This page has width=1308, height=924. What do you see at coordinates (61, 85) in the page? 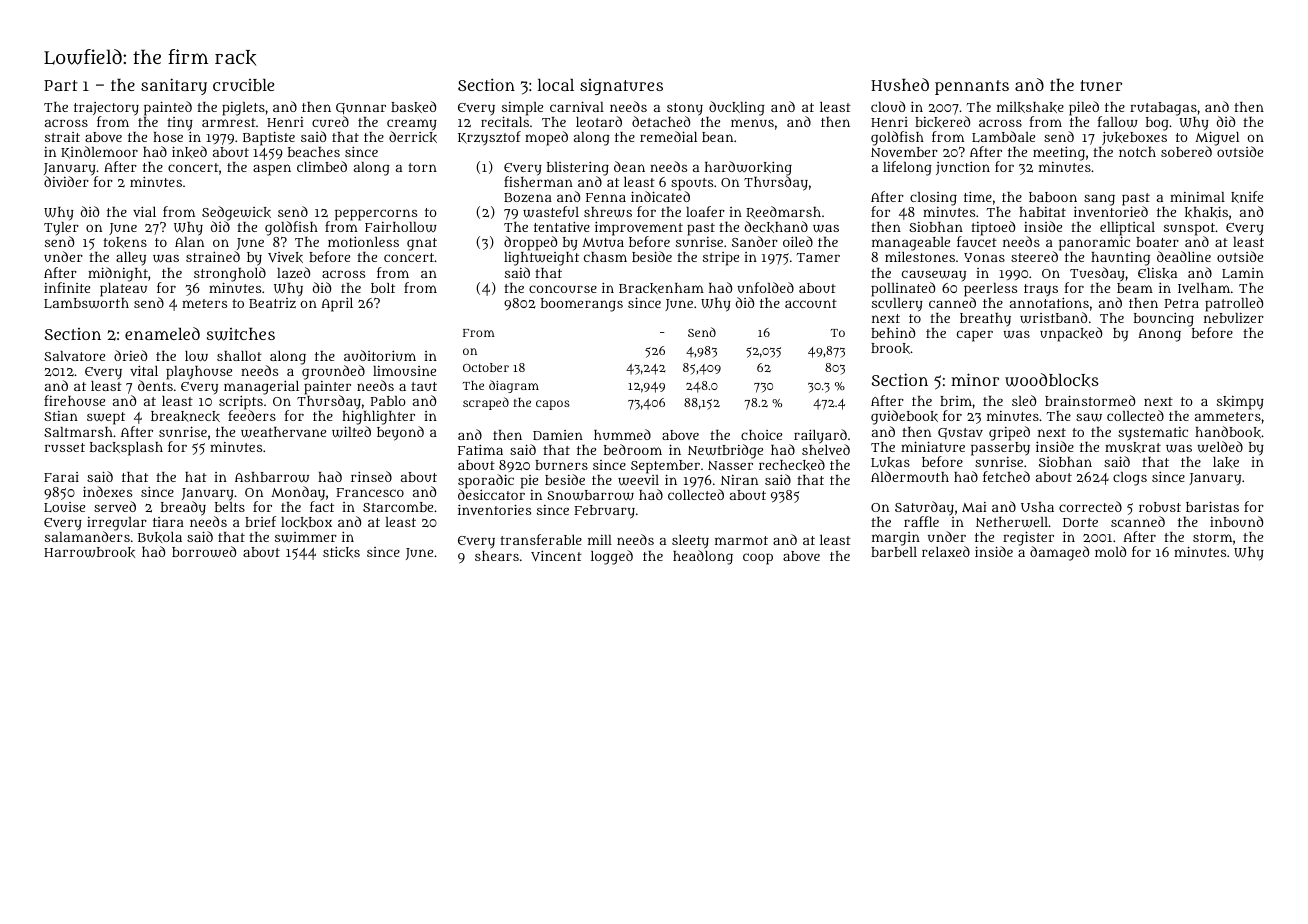
I see `Part` at bounding box center [61, 85].
